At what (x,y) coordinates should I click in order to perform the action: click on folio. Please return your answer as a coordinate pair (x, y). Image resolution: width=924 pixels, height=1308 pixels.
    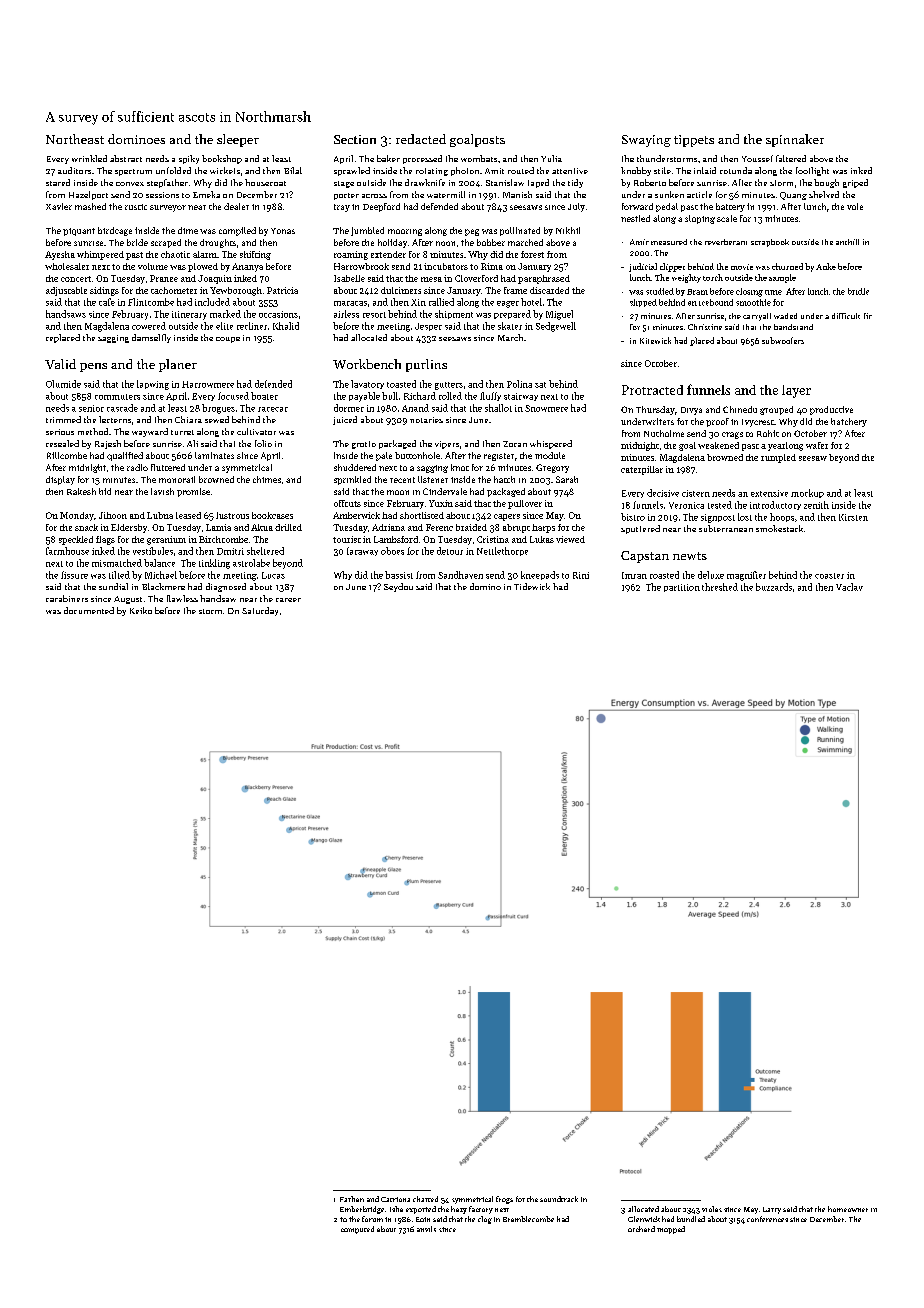
    Looking at the image, I should click on (263, 443).
